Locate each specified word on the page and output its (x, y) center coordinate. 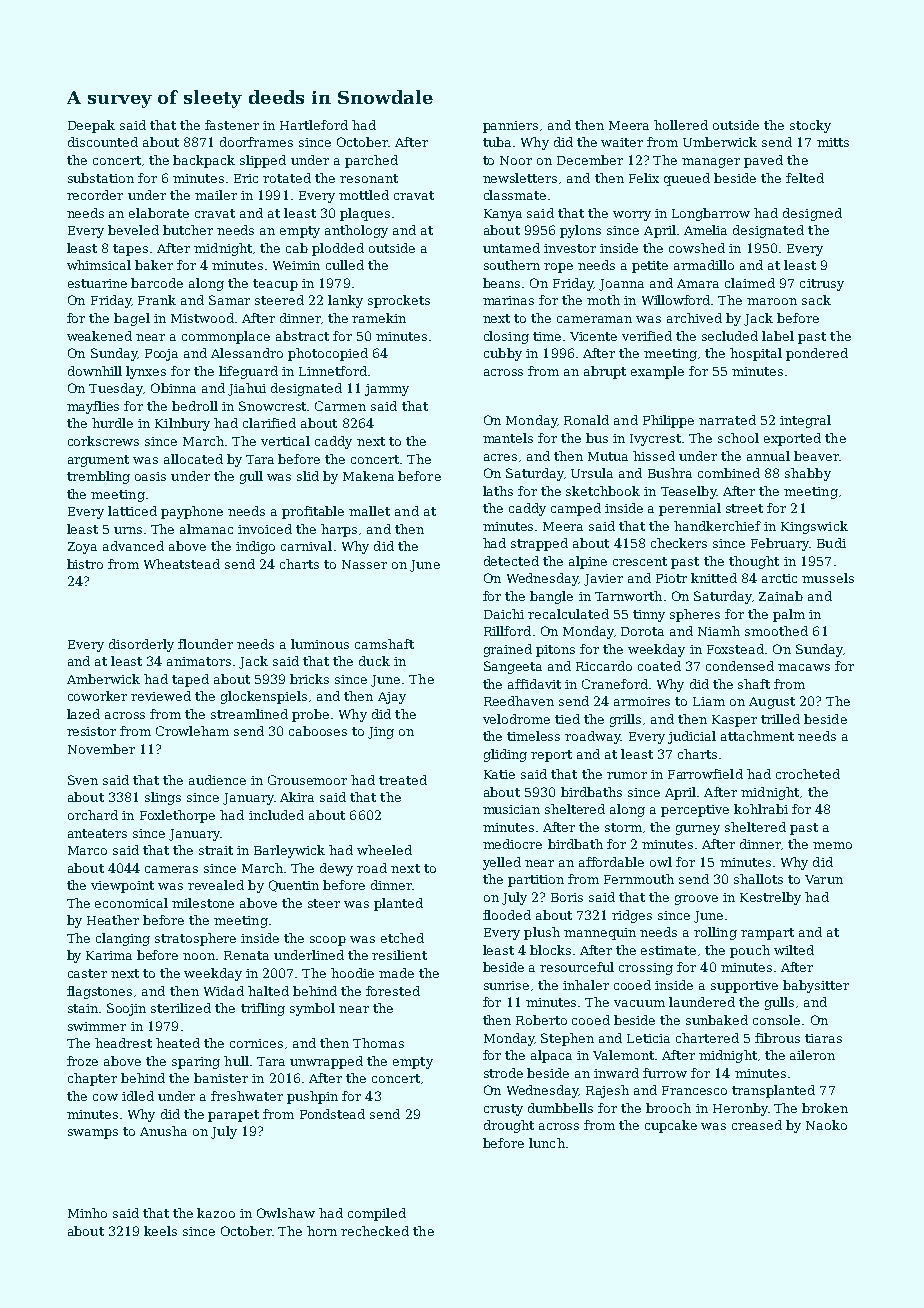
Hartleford (314, 125)
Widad (224, 991)
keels (160, 1231)
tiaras (823, 1038)
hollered (681, 125)
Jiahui (247, 389)
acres (500, 457)
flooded (507, 915)
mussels (828, 578)
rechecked (375, 1231)
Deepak (91, 126)
